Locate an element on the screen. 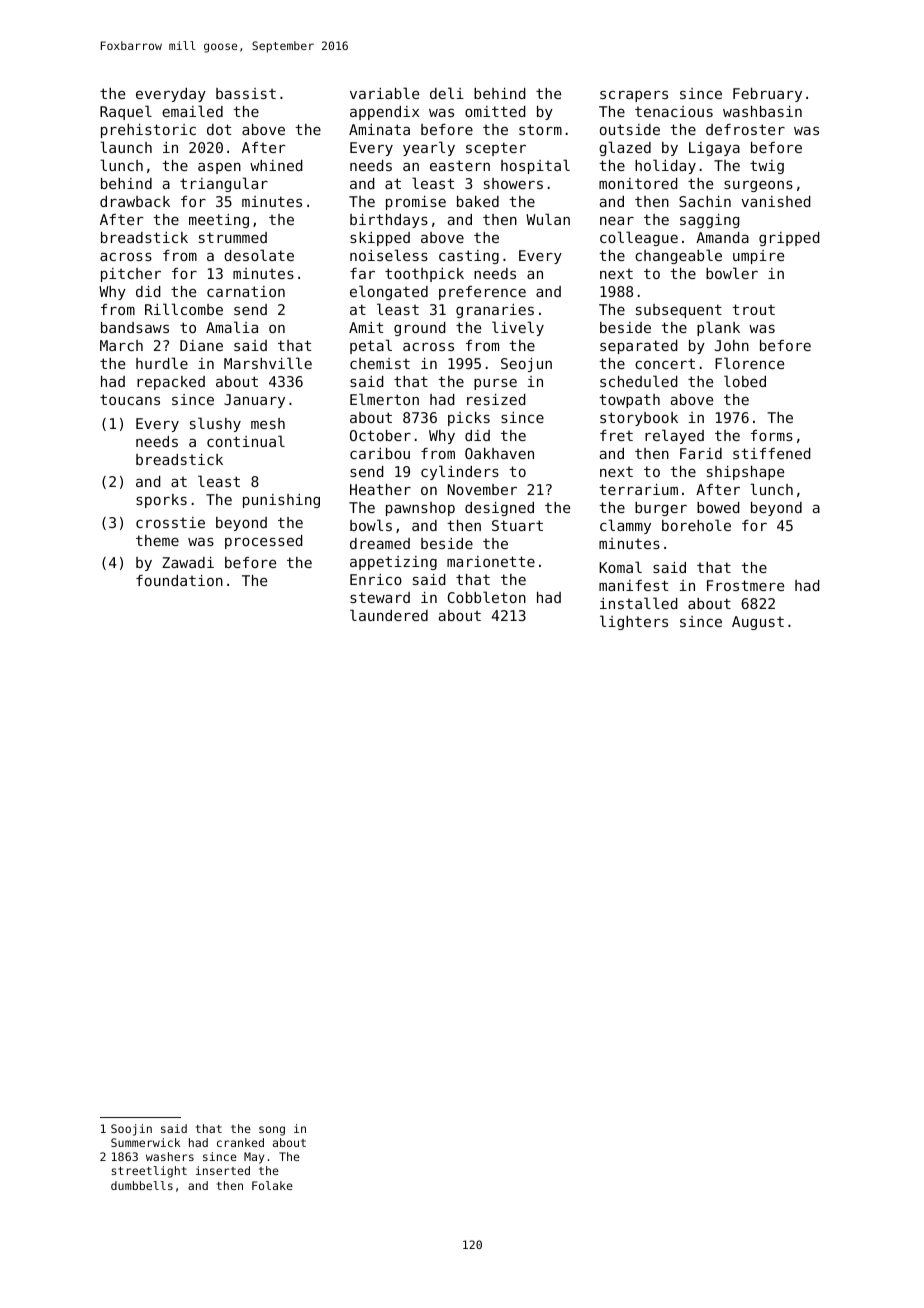 The width and height of the screenshot is (924, 1308). prehistoric is located at coordinates (148, 131).
